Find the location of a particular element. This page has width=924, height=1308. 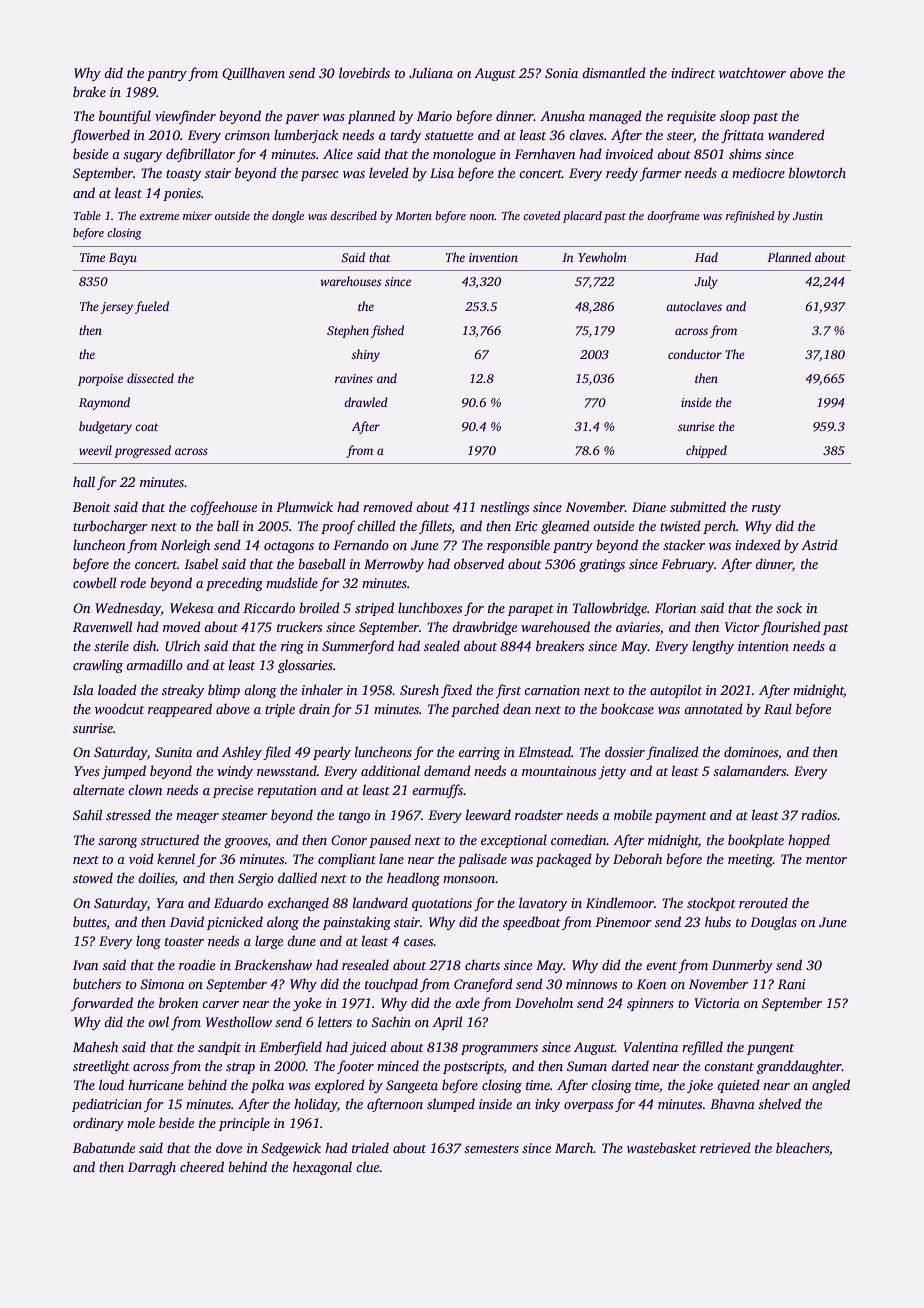

flourished is located at coordinates (791, 628).
